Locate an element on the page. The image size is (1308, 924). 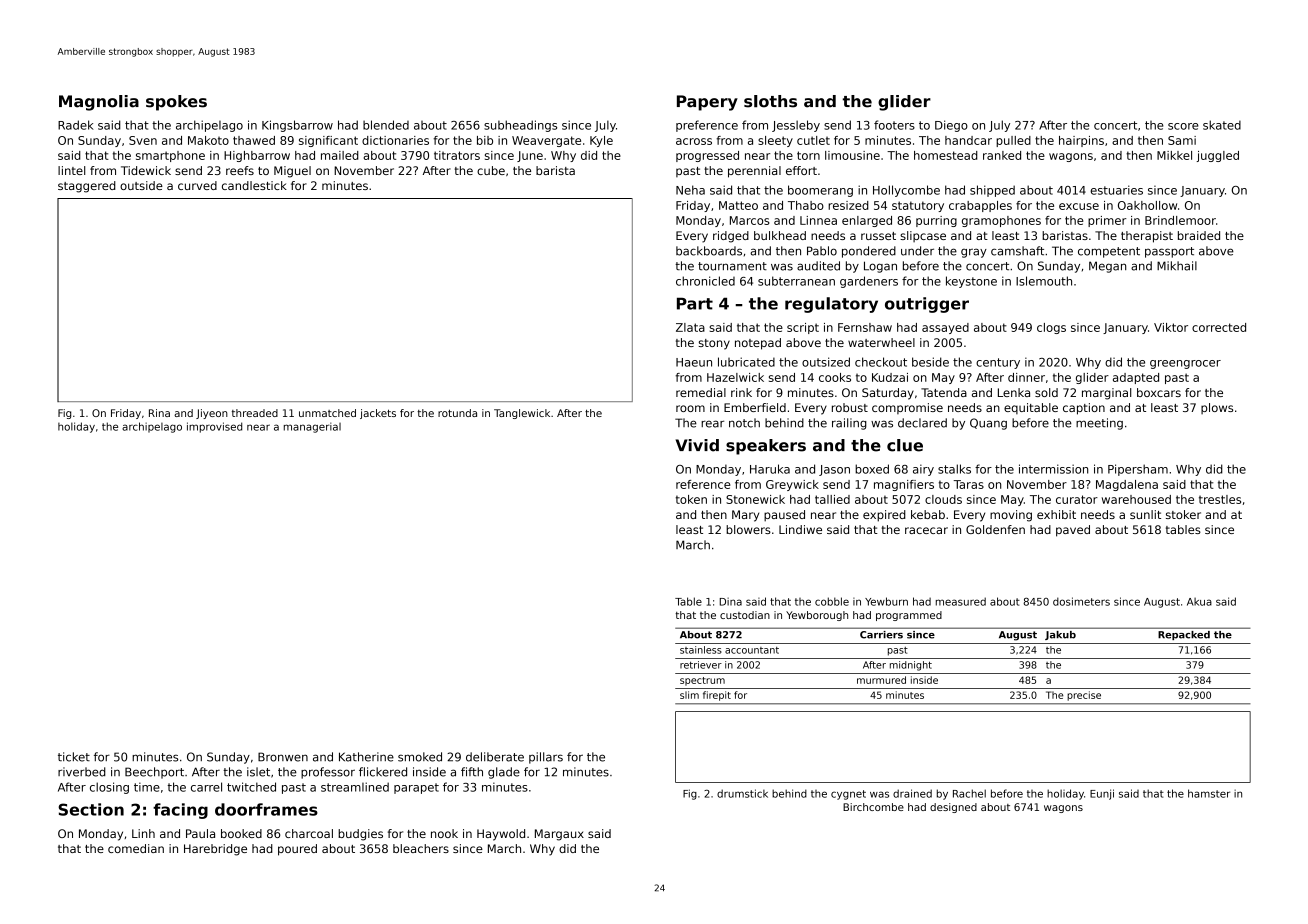
pillars is located at coordinates (546, 758).
